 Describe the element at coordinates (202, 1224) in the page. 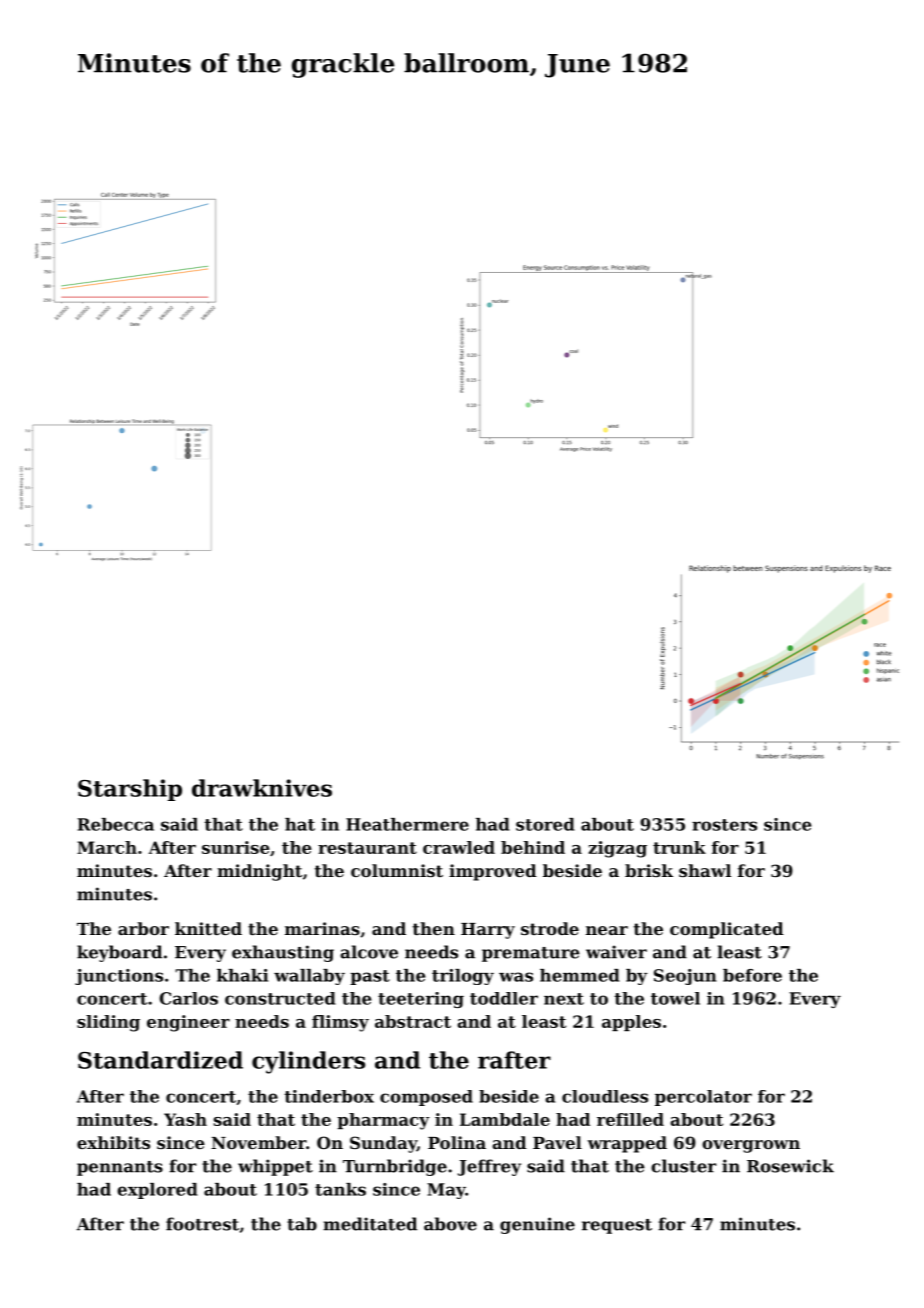

I see `footrest` at that location.
